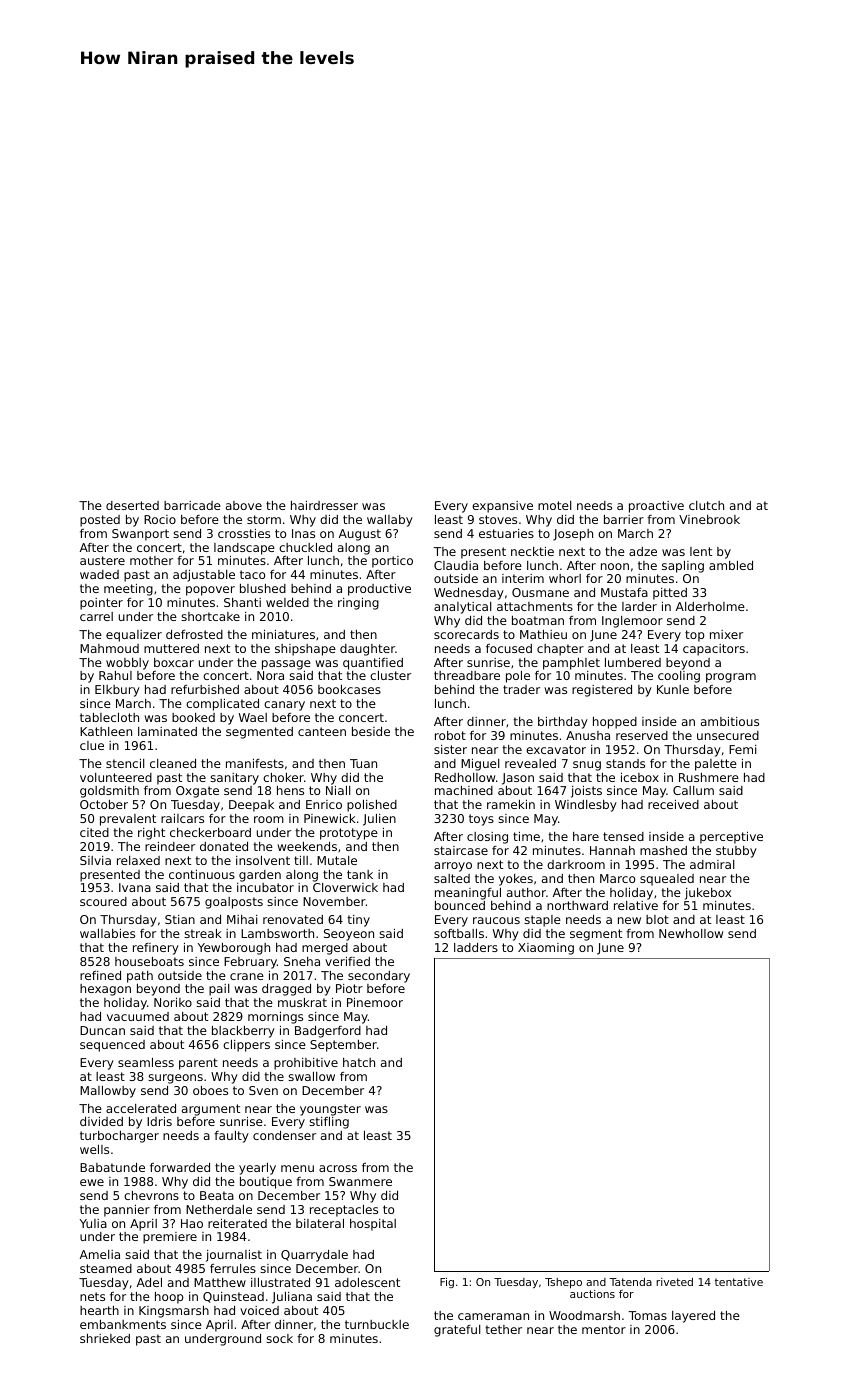  I want to click on hare, so click(586, 836).
